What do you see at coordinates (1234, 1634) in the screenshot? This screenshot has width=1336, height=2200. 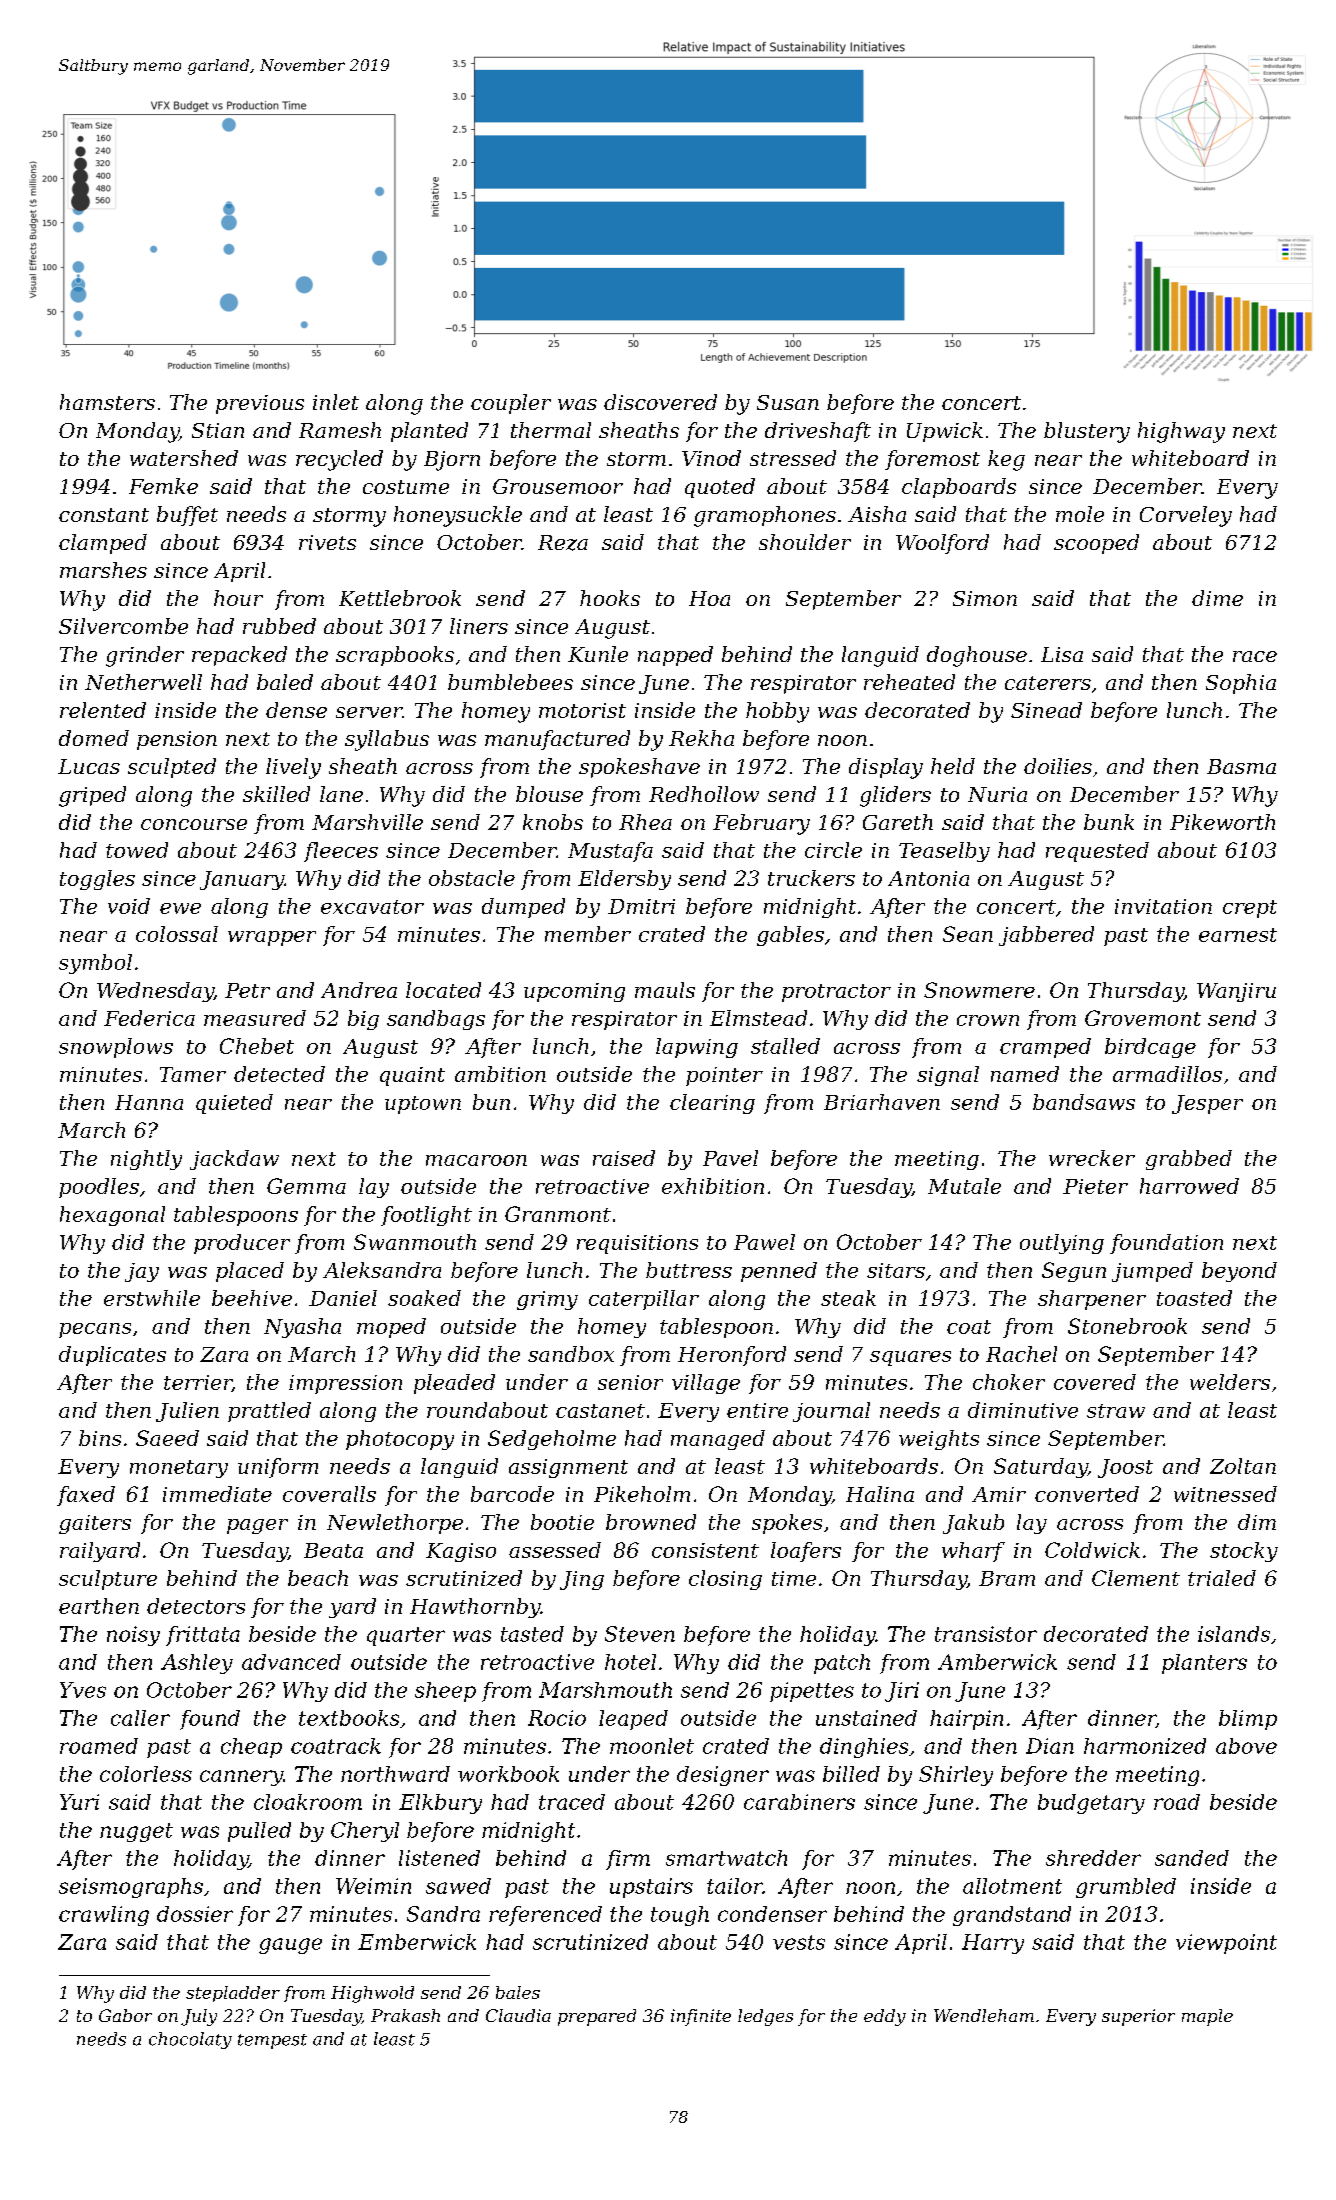 I see `islands` at bounding box center [1234, 1634].
